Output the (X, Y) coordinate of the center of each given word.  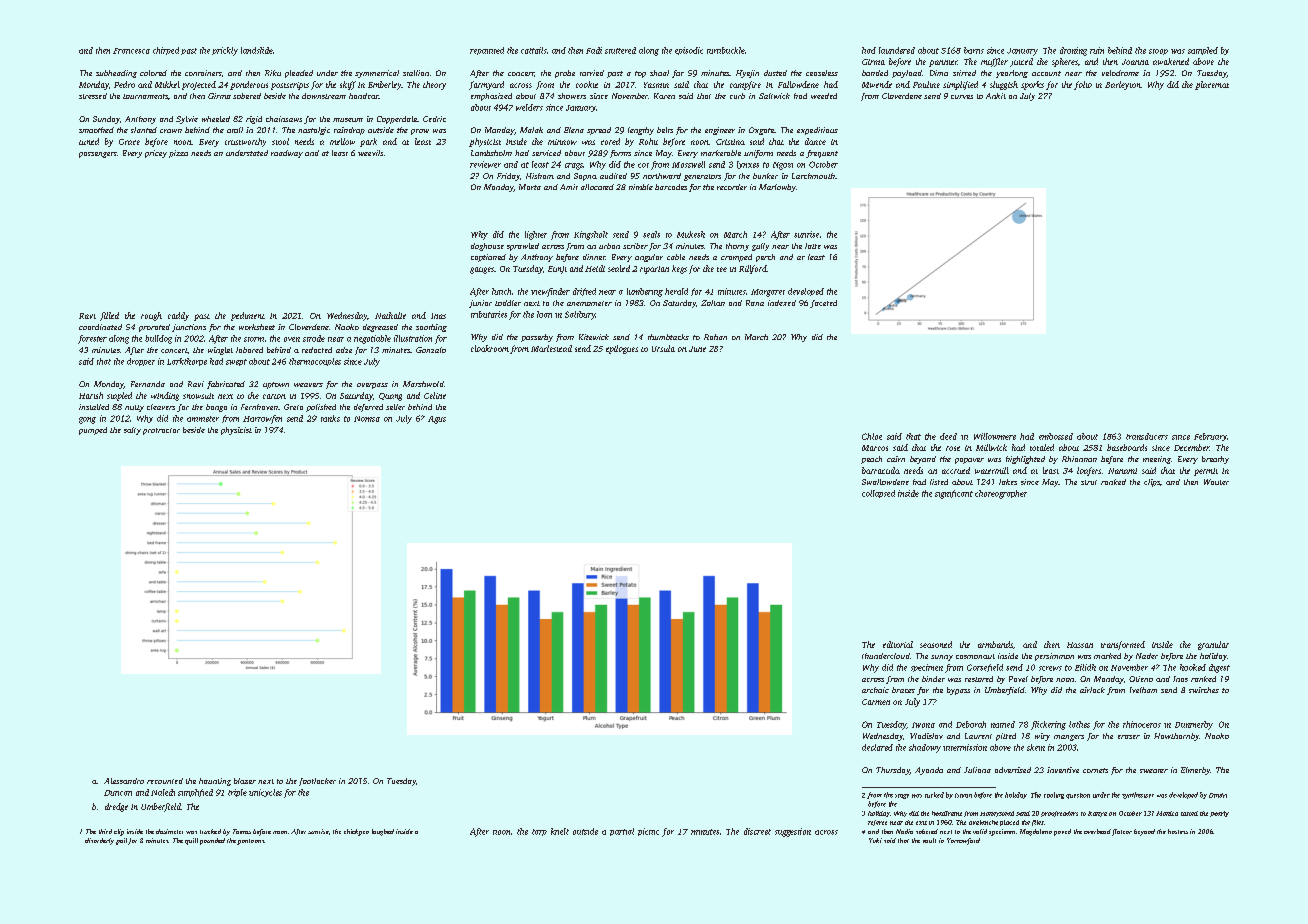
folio (1083, 85)
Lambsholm (491, 153)
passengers (98, 155)
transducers (1147, 436)
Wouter (1216, 482)
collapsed (878, 494)
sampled (1203, 51)
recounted (165, 781)
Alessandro (124, 781)
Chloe (872, 436)
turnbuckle (726, 50)
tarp (539, 832)
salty (132, 431)
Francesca (131, 51)
